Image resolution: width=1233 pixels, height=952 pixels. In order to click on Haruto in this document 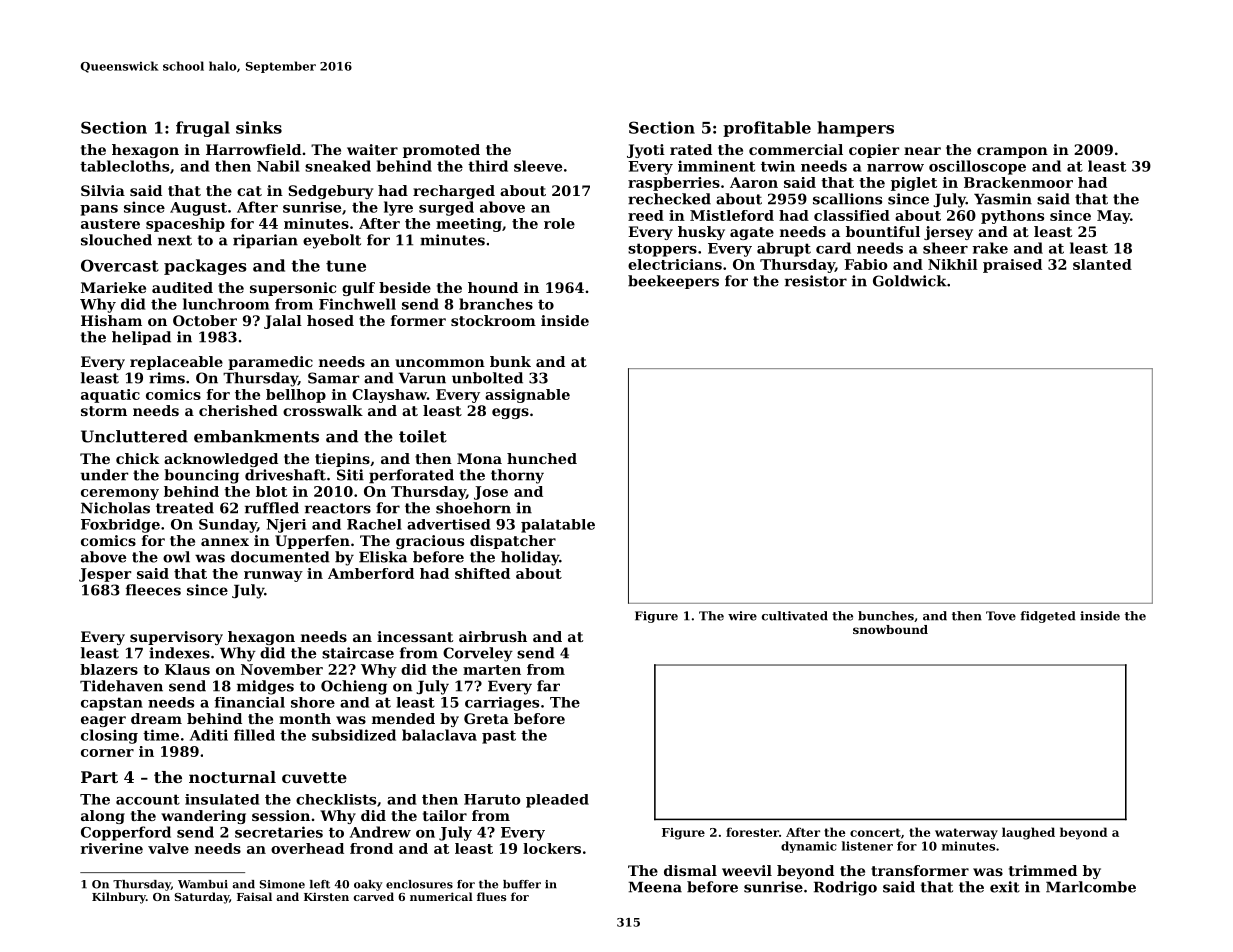, I will do `click(492, 799)`.
